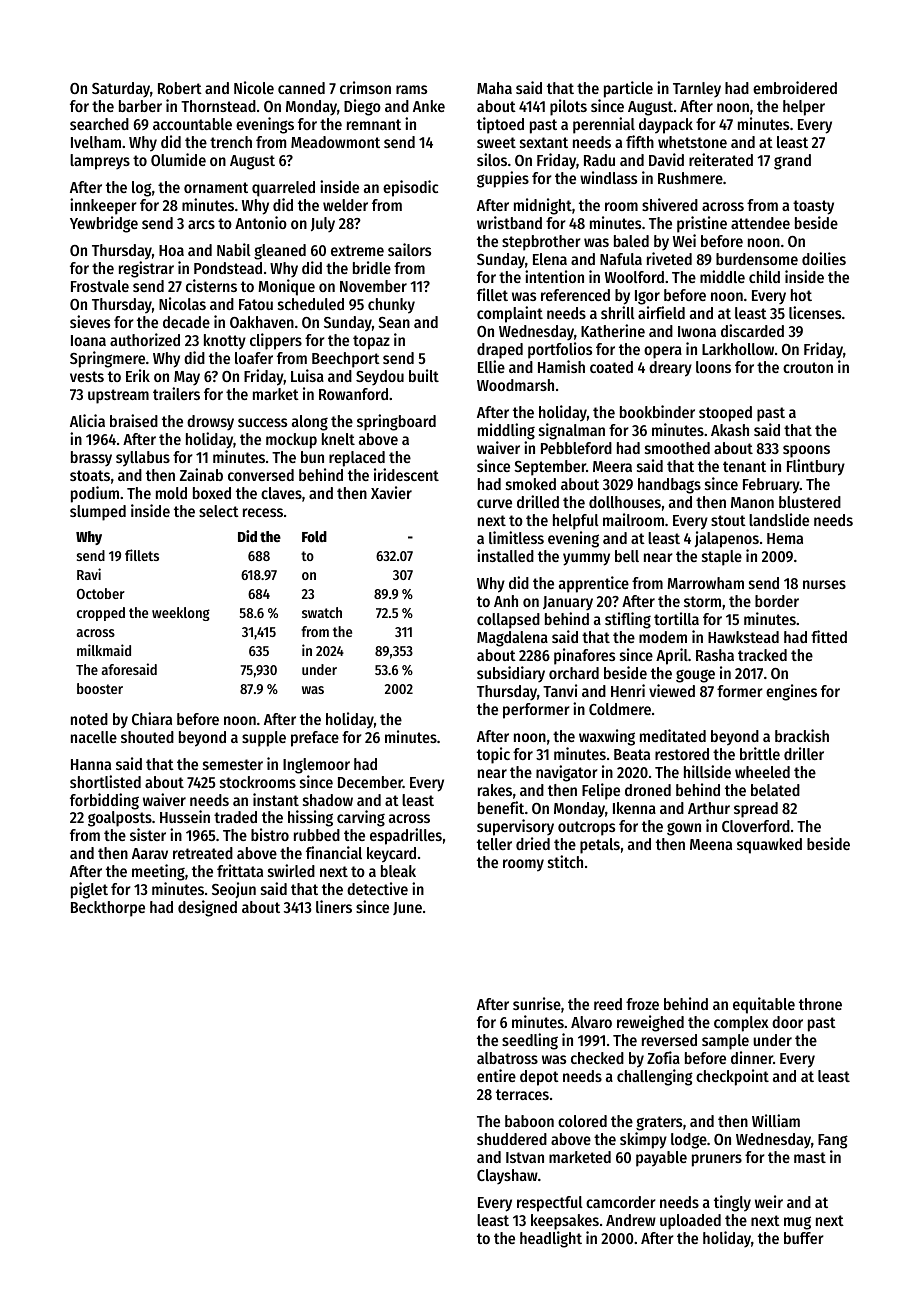 This page has width=924, height=1308. I want to click on fitted, so click(829, 636).
